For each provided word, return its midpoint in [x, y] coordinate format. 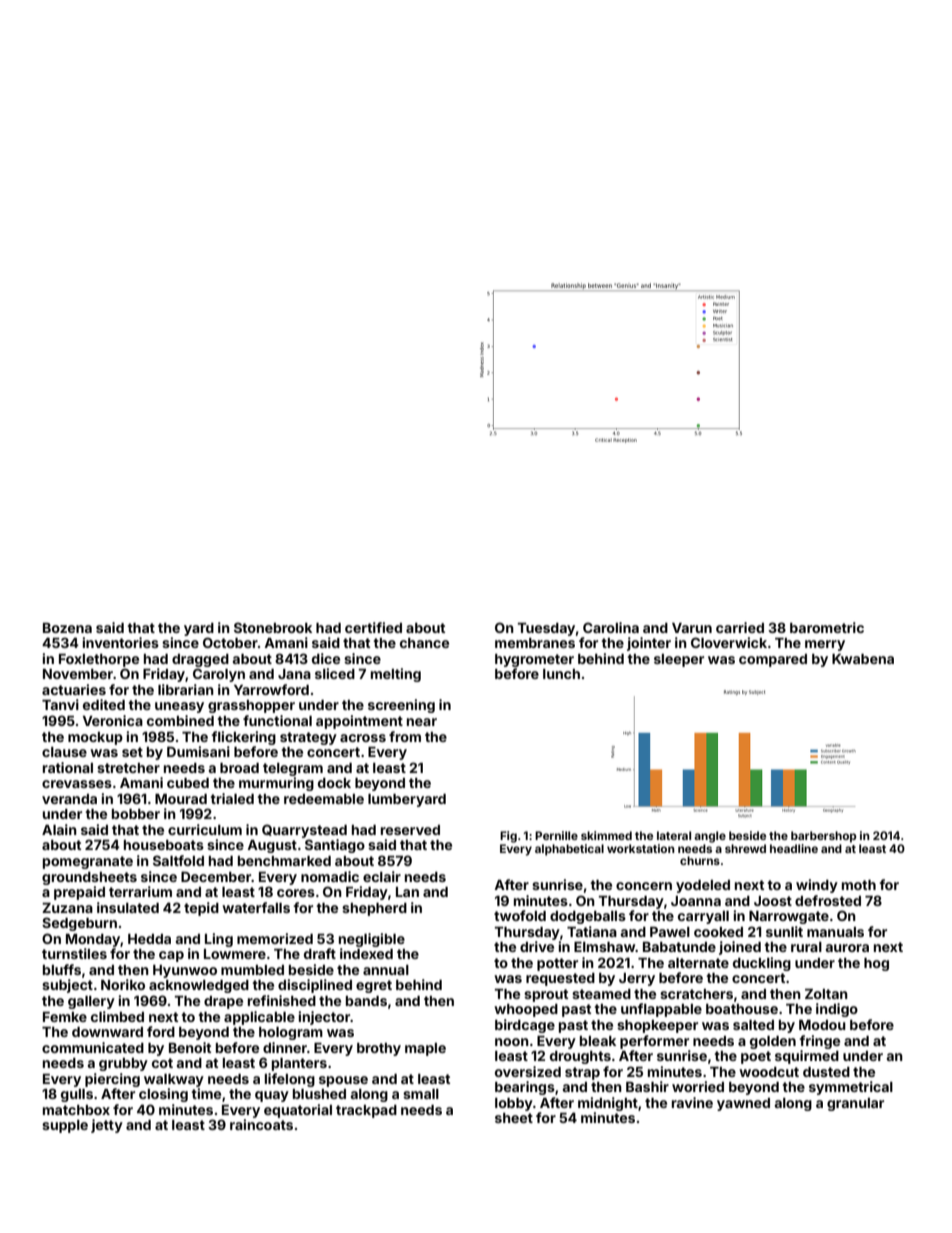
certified [373, 627]
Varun [692, 628]
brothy [379, 1049]
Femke [65, 1017]
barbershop [824, 837]
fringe [819, 1042]
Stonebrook [273, 627]
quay [272, 1096]
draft [320, 953]
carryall [703, 917]
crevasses [77, 784]
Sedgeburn [79, 924]
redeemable [324, 799]
